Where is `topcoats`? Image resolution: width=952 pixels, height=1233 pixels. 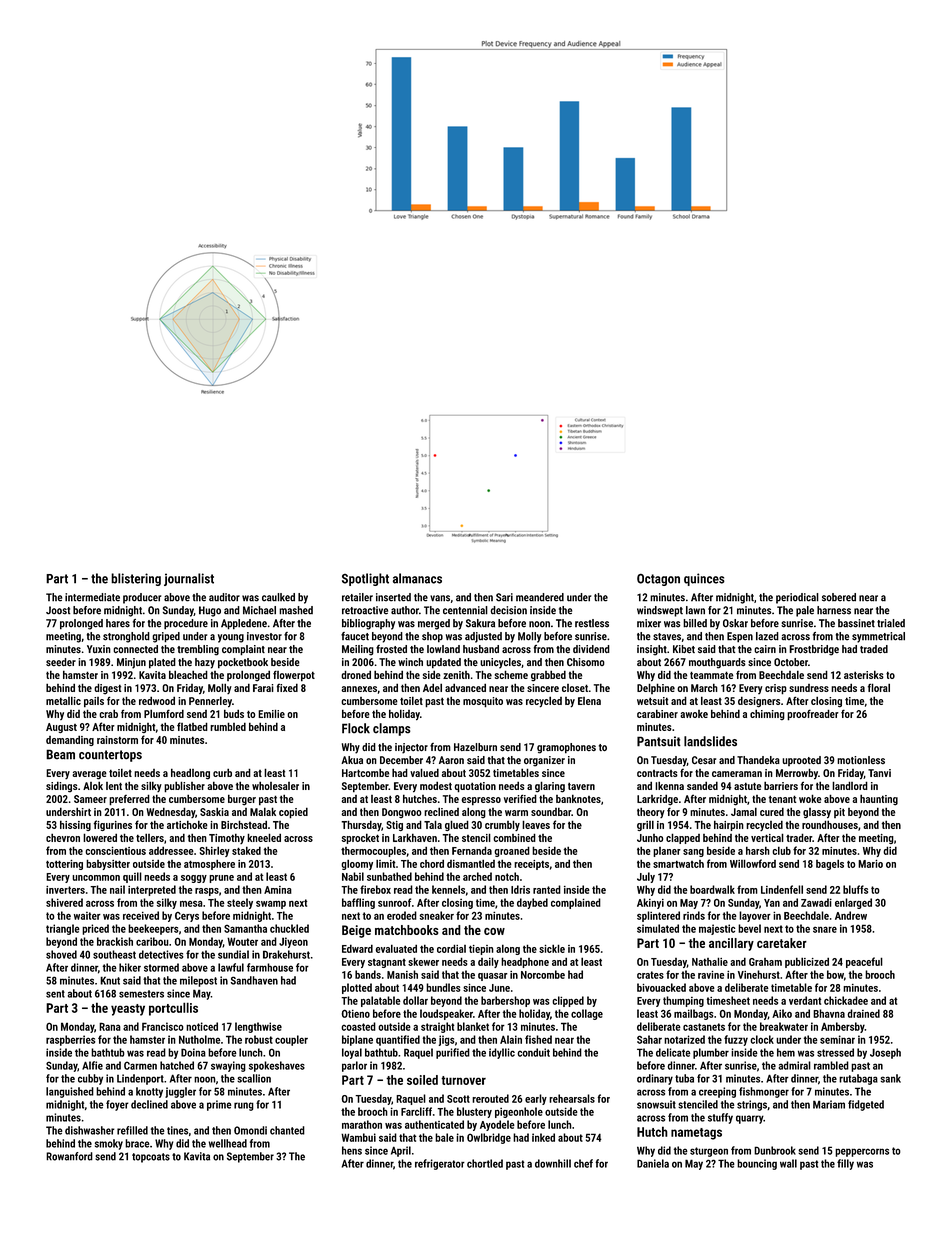 topcoats is located at coordinates (151, 1158).
